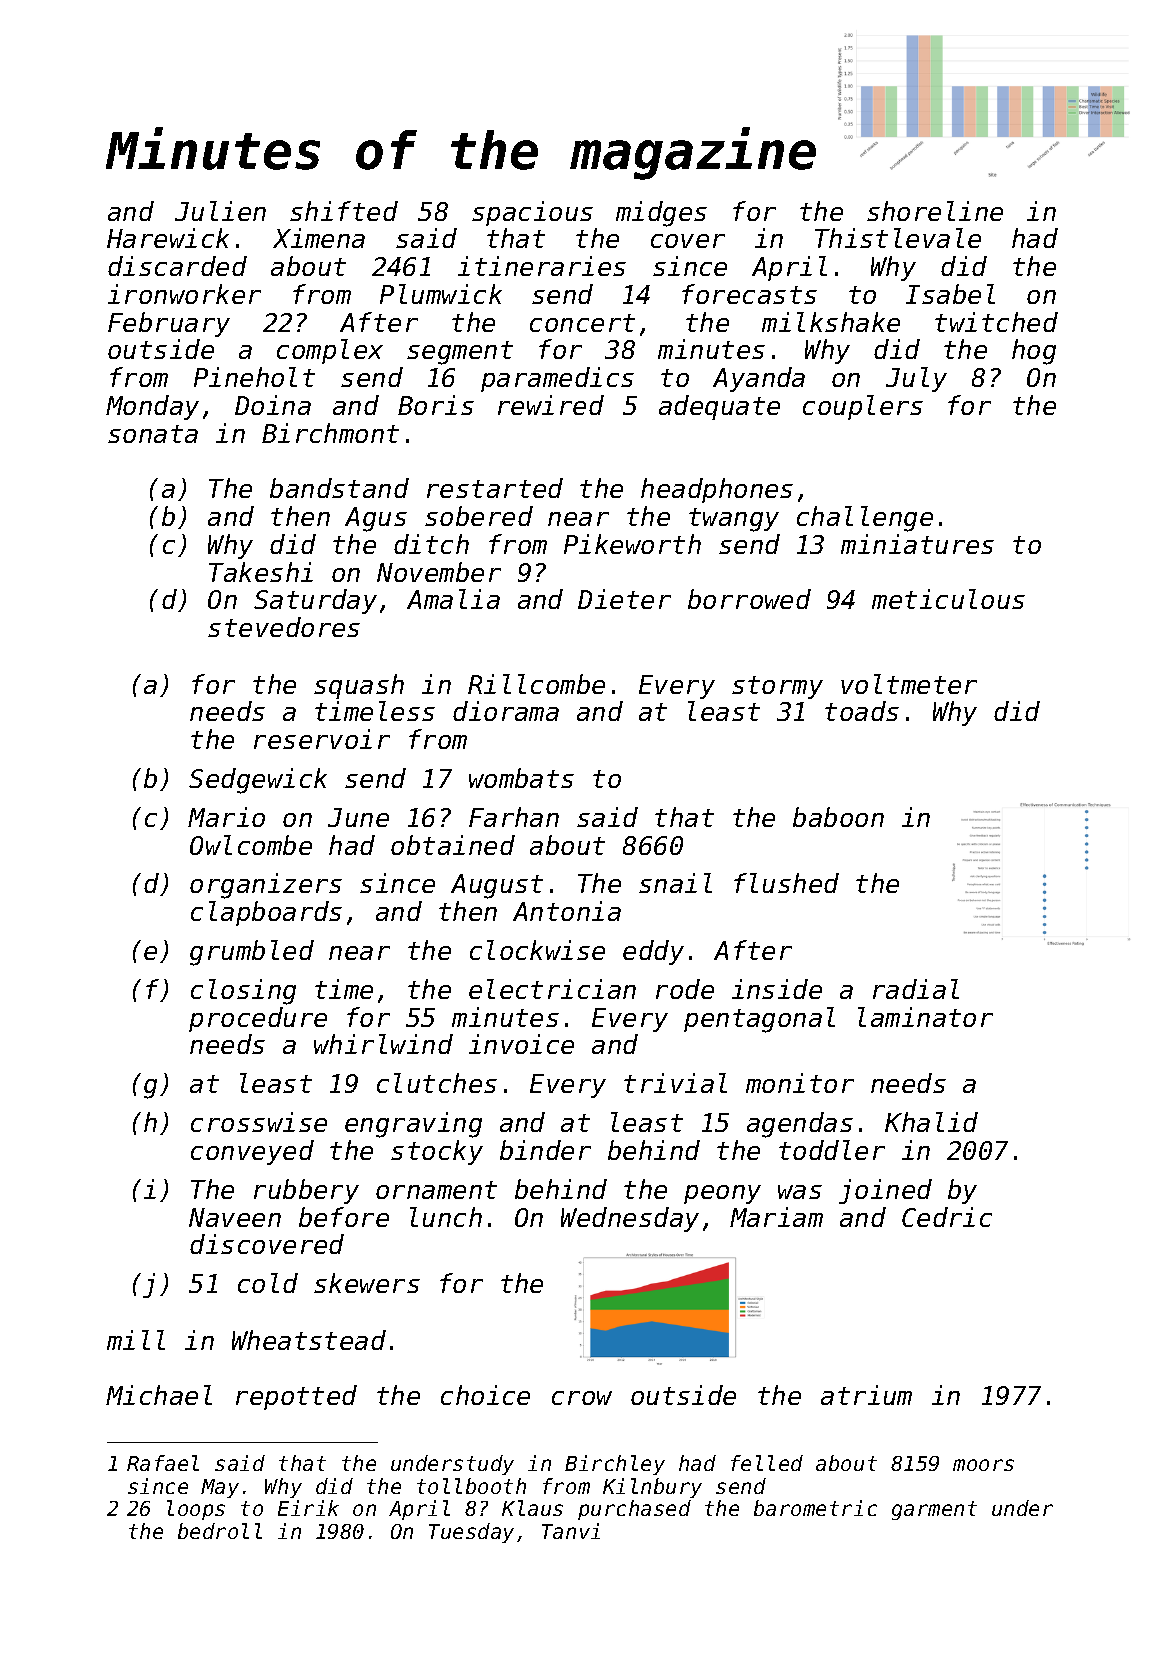 Image resolution: width=1165 pixels, height=1654 pixels. Describe the element at coordinates (506, 711) in the screenshot. I see `diorama` at that location.
